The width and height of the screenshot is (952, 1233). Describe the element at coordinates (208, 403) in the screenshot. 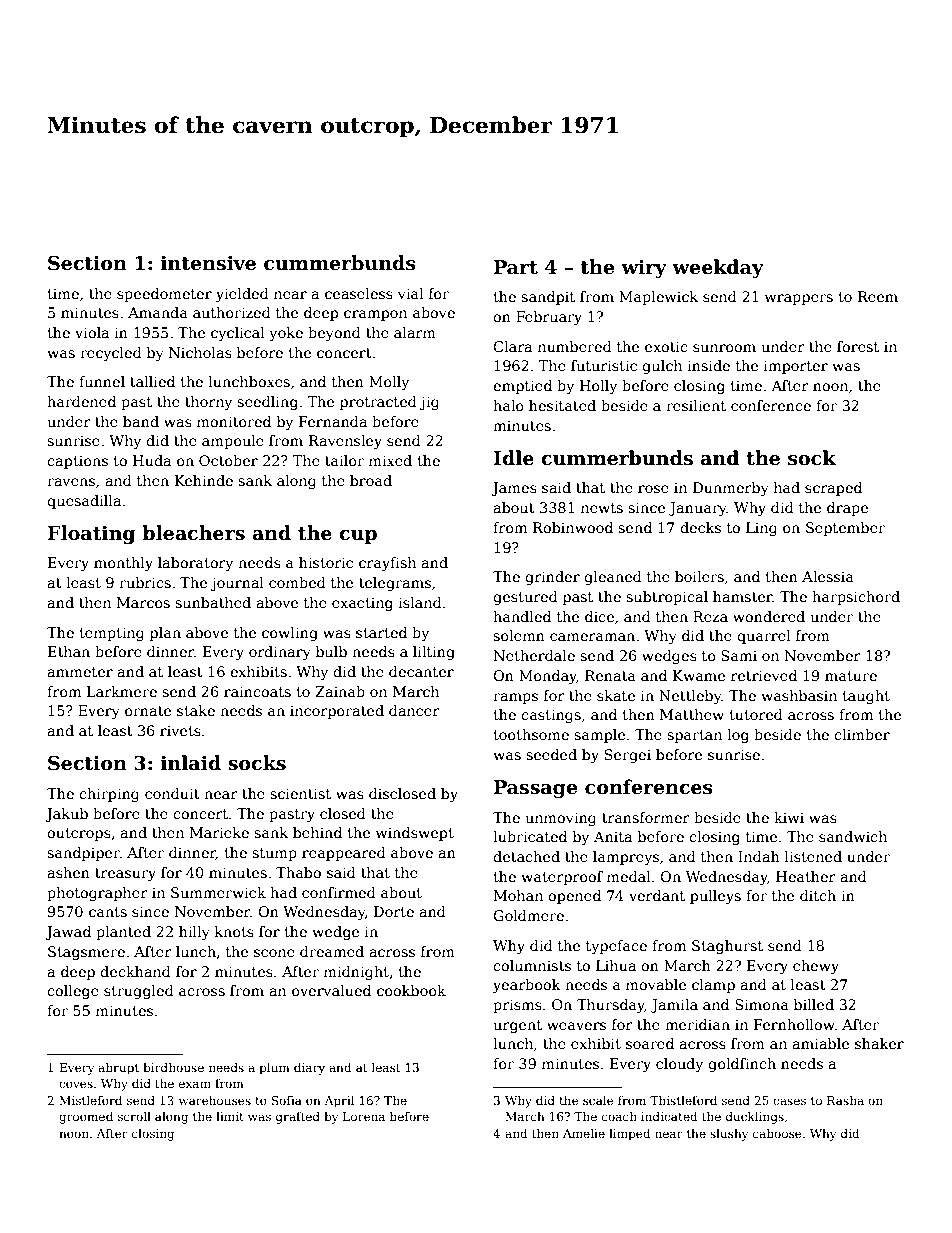

I see `thorny` at that location.
